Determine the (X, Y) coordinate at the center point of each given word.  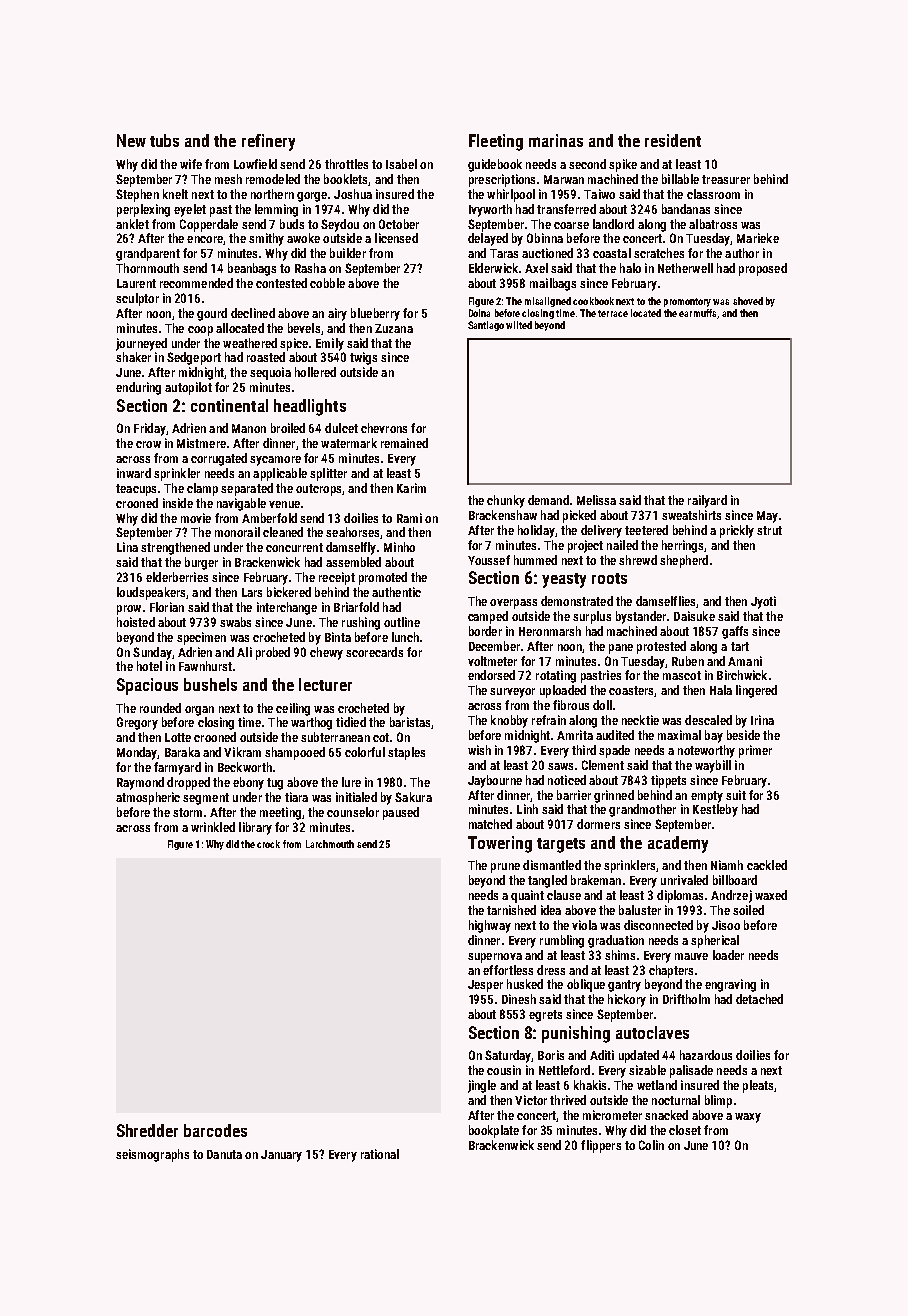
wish (479, 750)
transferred (566, 209)
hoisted (136, 622)
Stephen (137, 195)
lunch (405, 637)
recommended (196, 283)
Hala (721, 690)
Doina (479, 313)
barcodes (215, 1130)
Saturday (508, 1056)
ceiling (293, 709)
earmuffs (697, 313)
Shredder (147, 1130)
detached (759, 999)
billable (680, 179)
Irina (762, 720)
